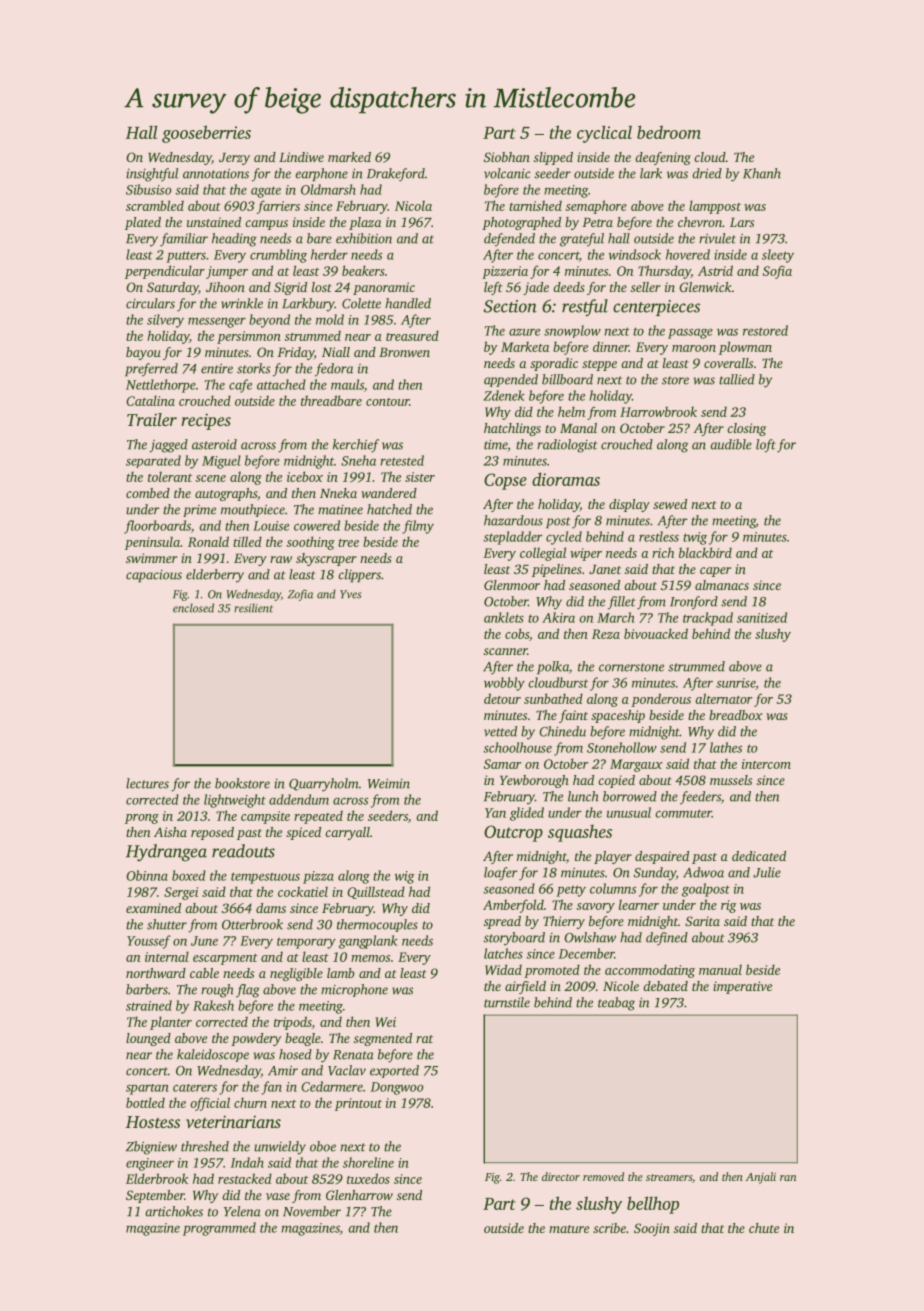 The height and width of the screenshot is (1311, 924). Describe the element at coordinates (418, 527) in the screenshot. I see `filmy` at that location.
